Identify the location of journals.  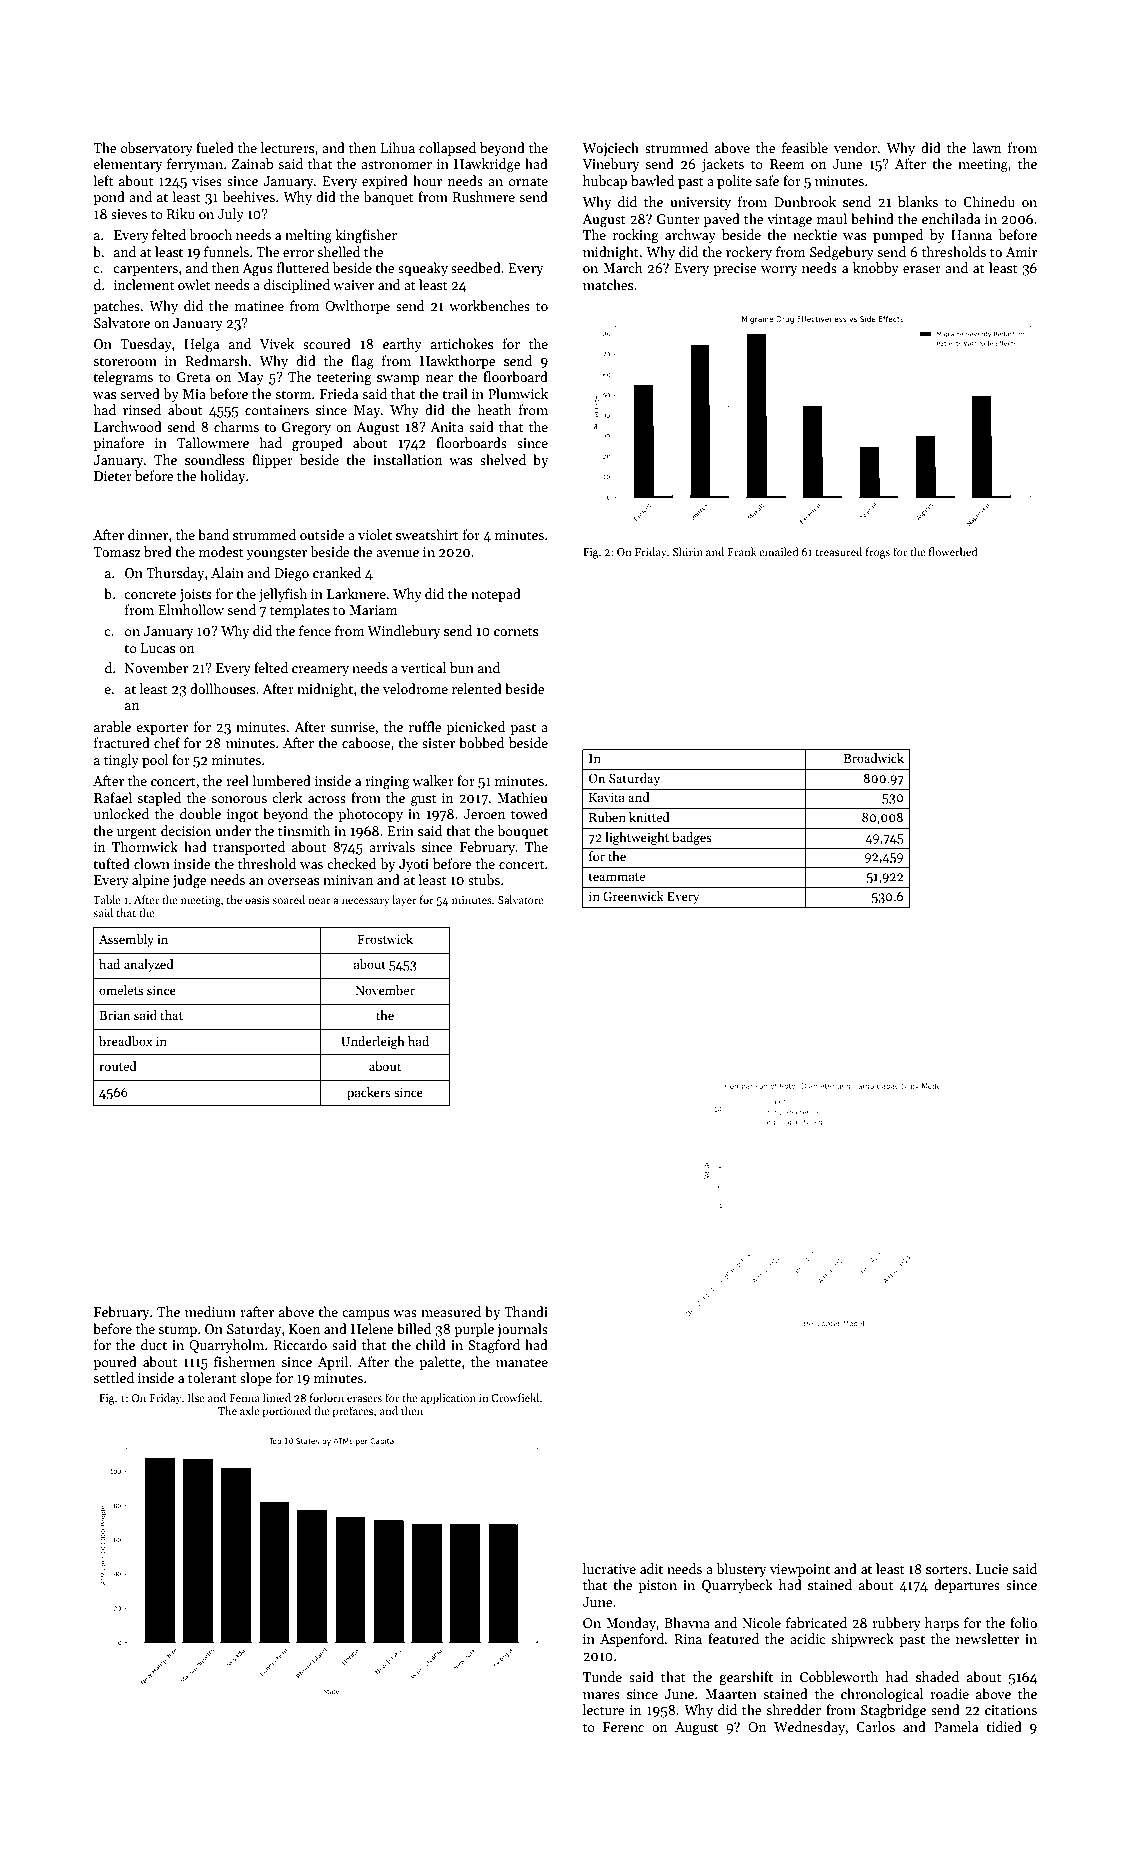
(522, 1330).
